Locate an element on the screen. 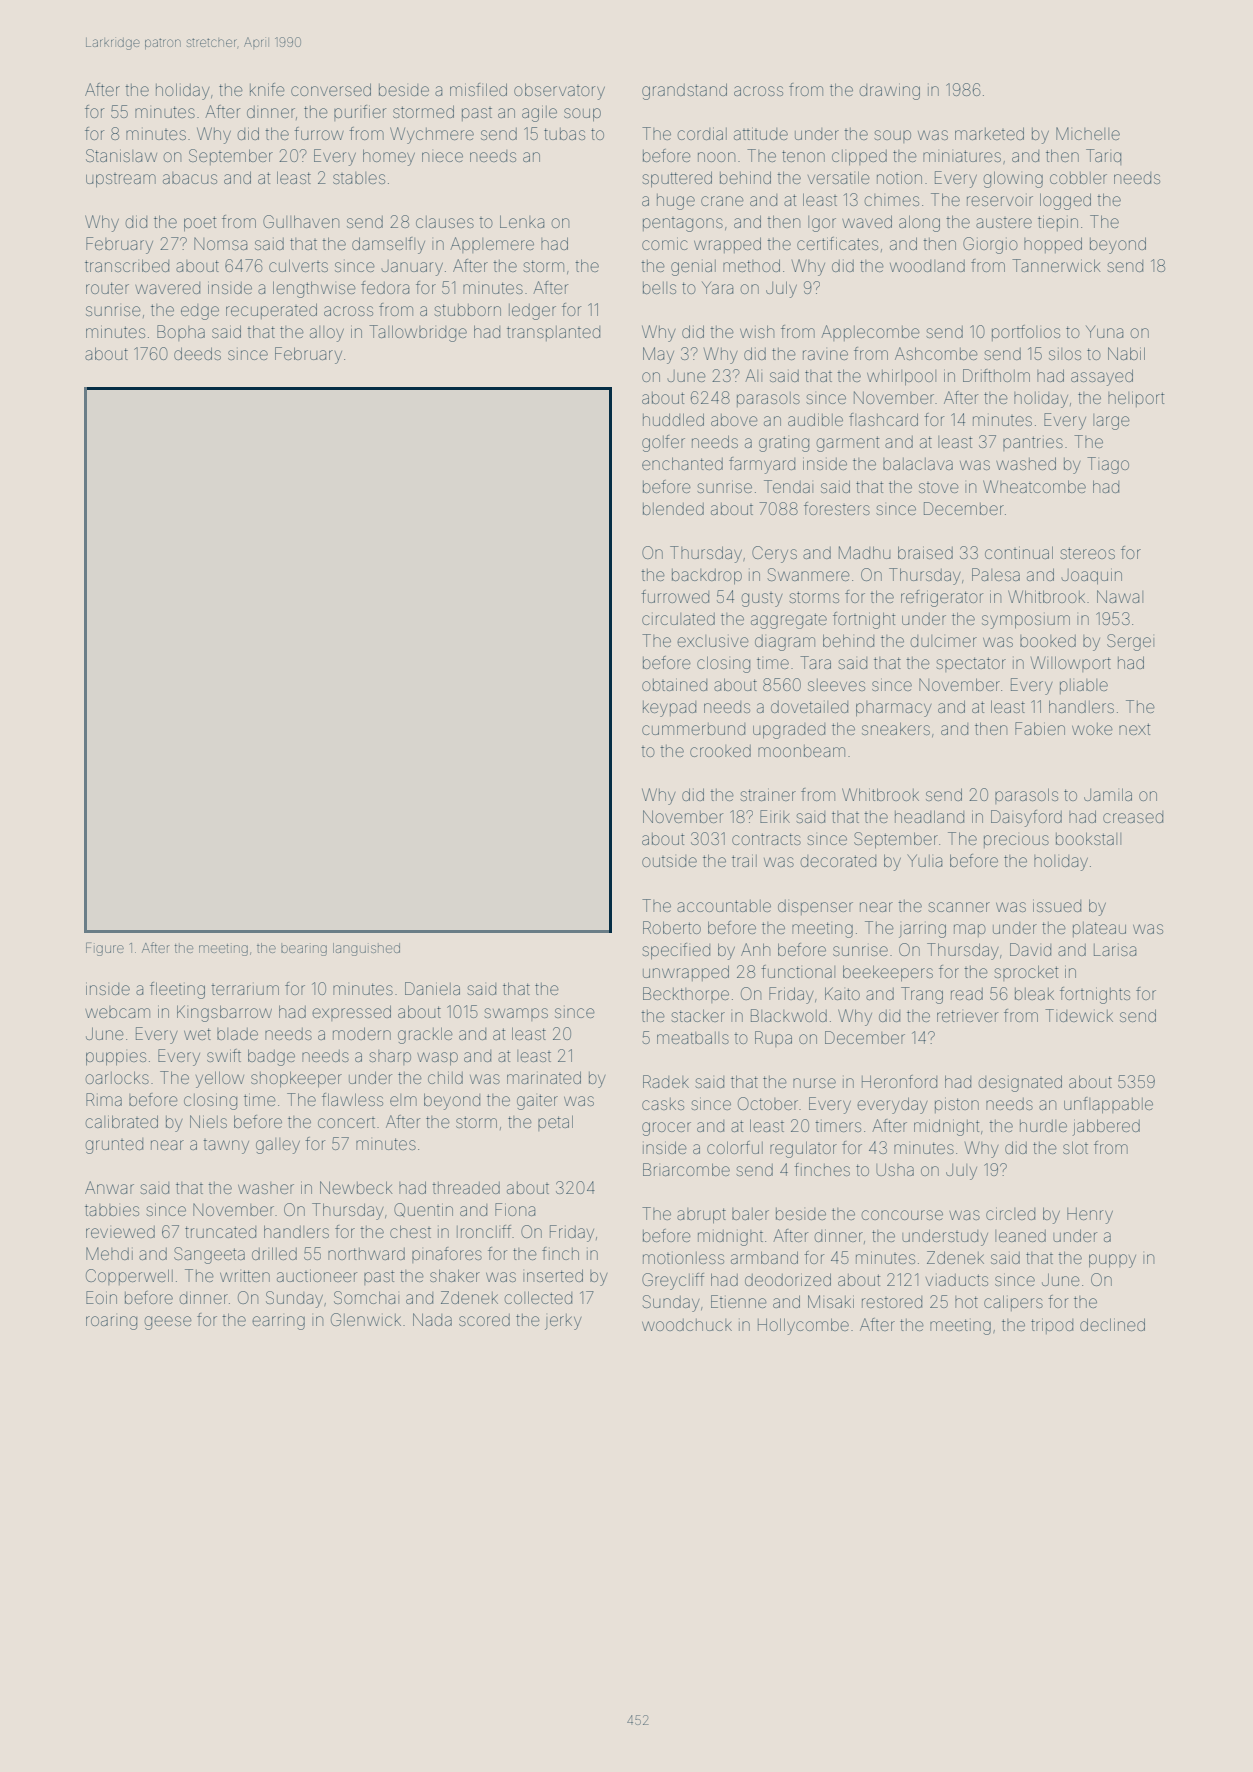 The image size is (1253, 1772). stereos is located at coordinates (1087, 553).
